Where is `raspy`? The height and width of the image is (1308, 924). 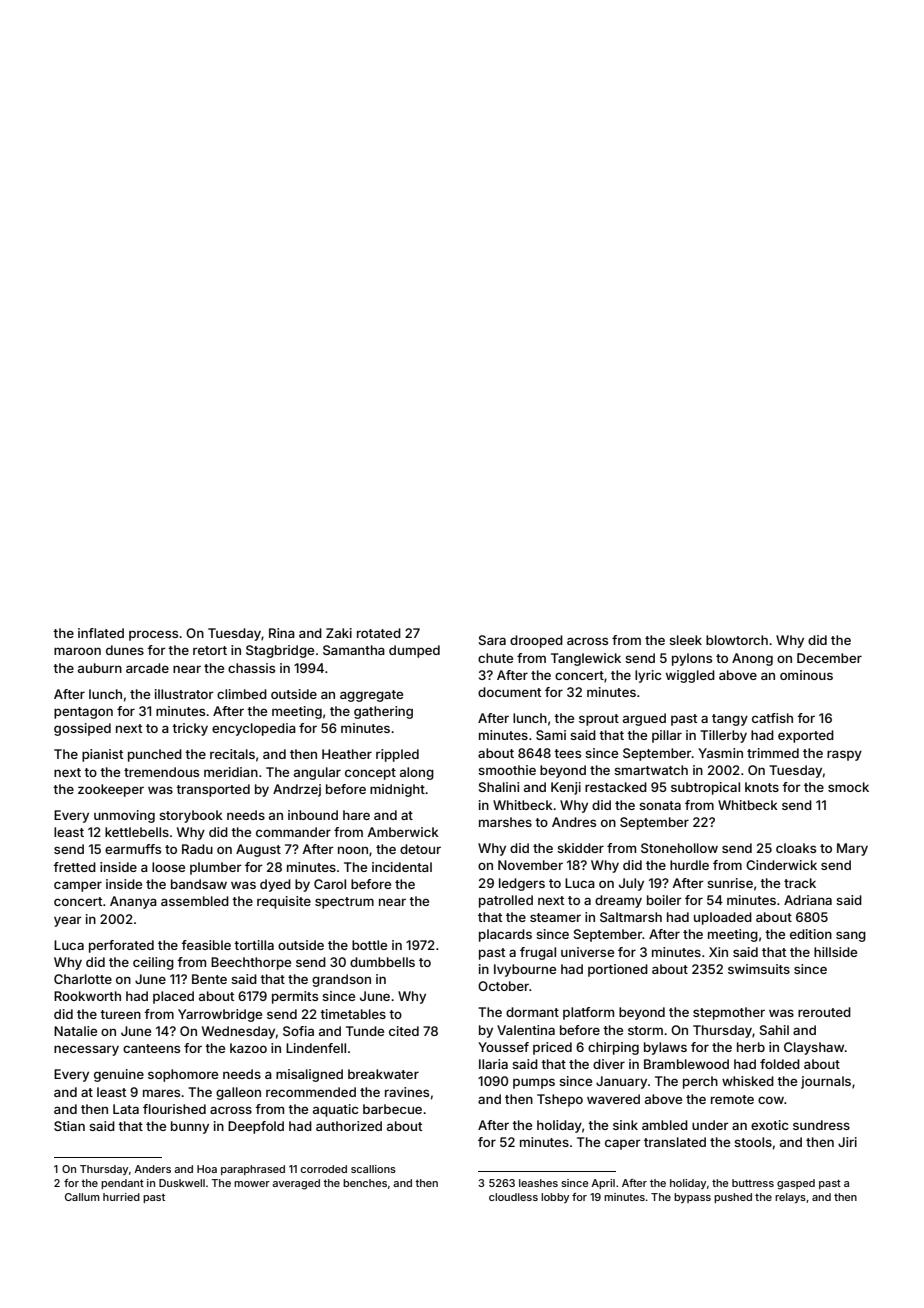 raspy is located at coordinates (844, 755).
